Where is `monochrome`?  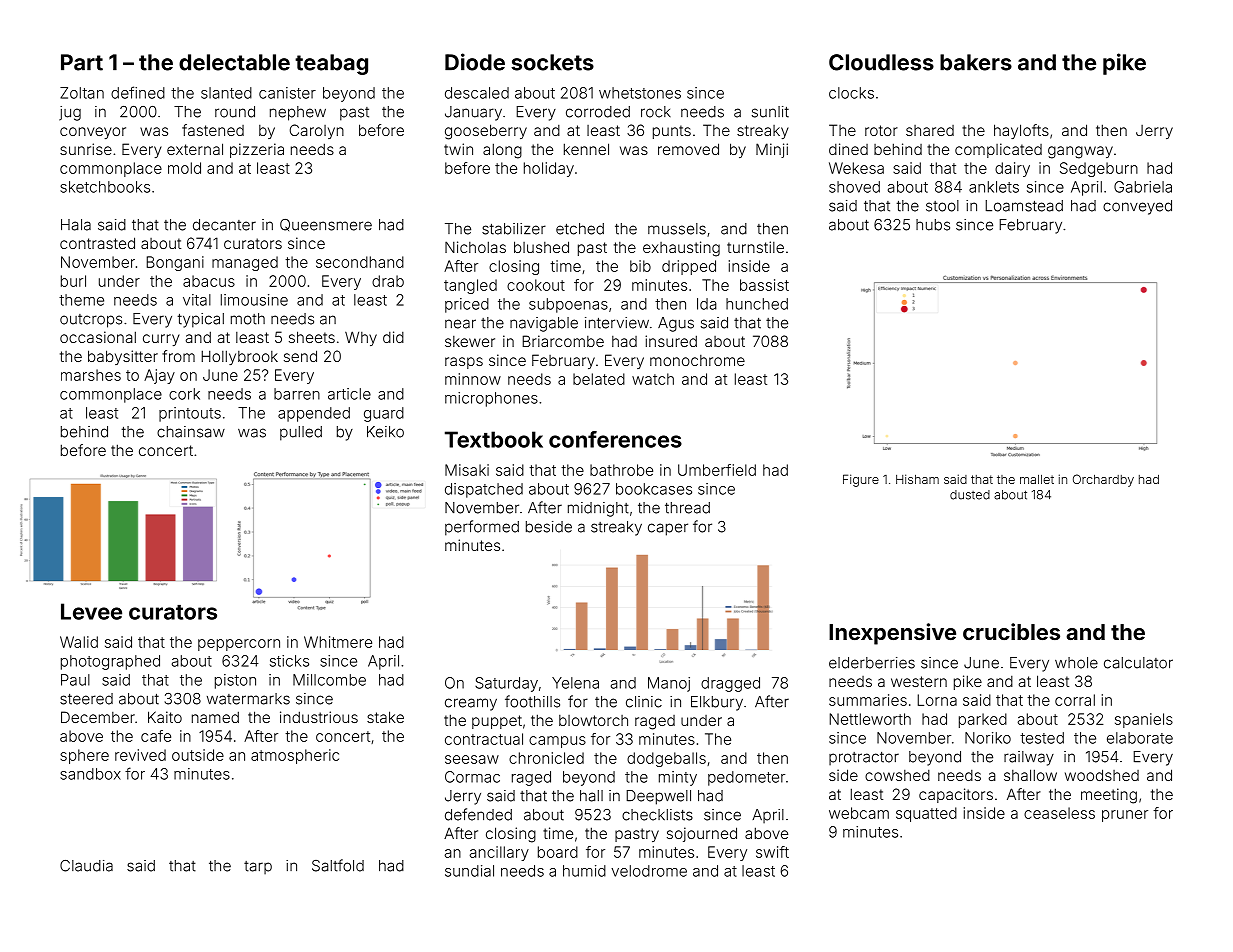 monochrome is located at coordinates (697, 360).
